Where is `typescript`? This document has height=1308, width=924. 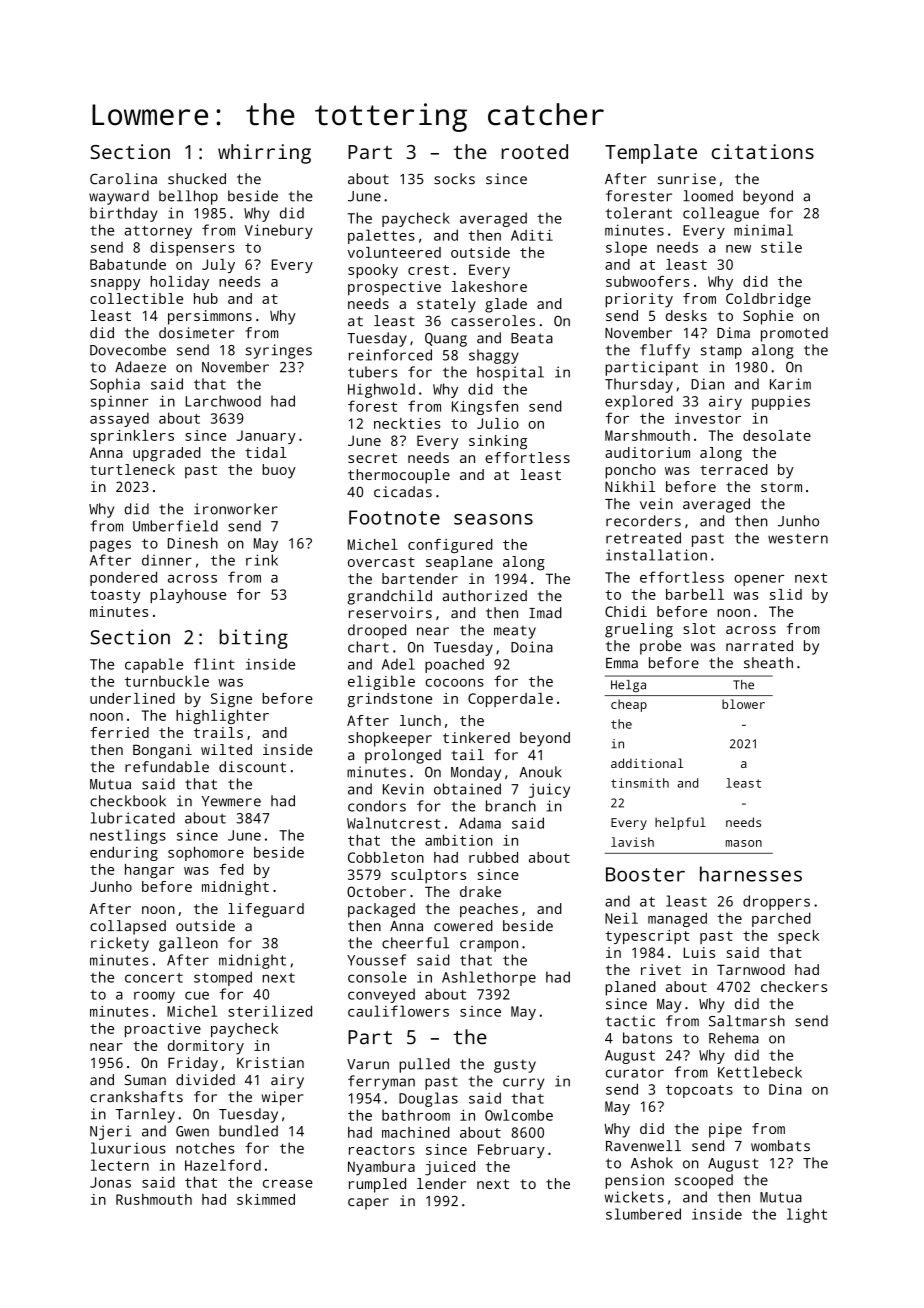 typescript is located at coordinates (647, 937).
